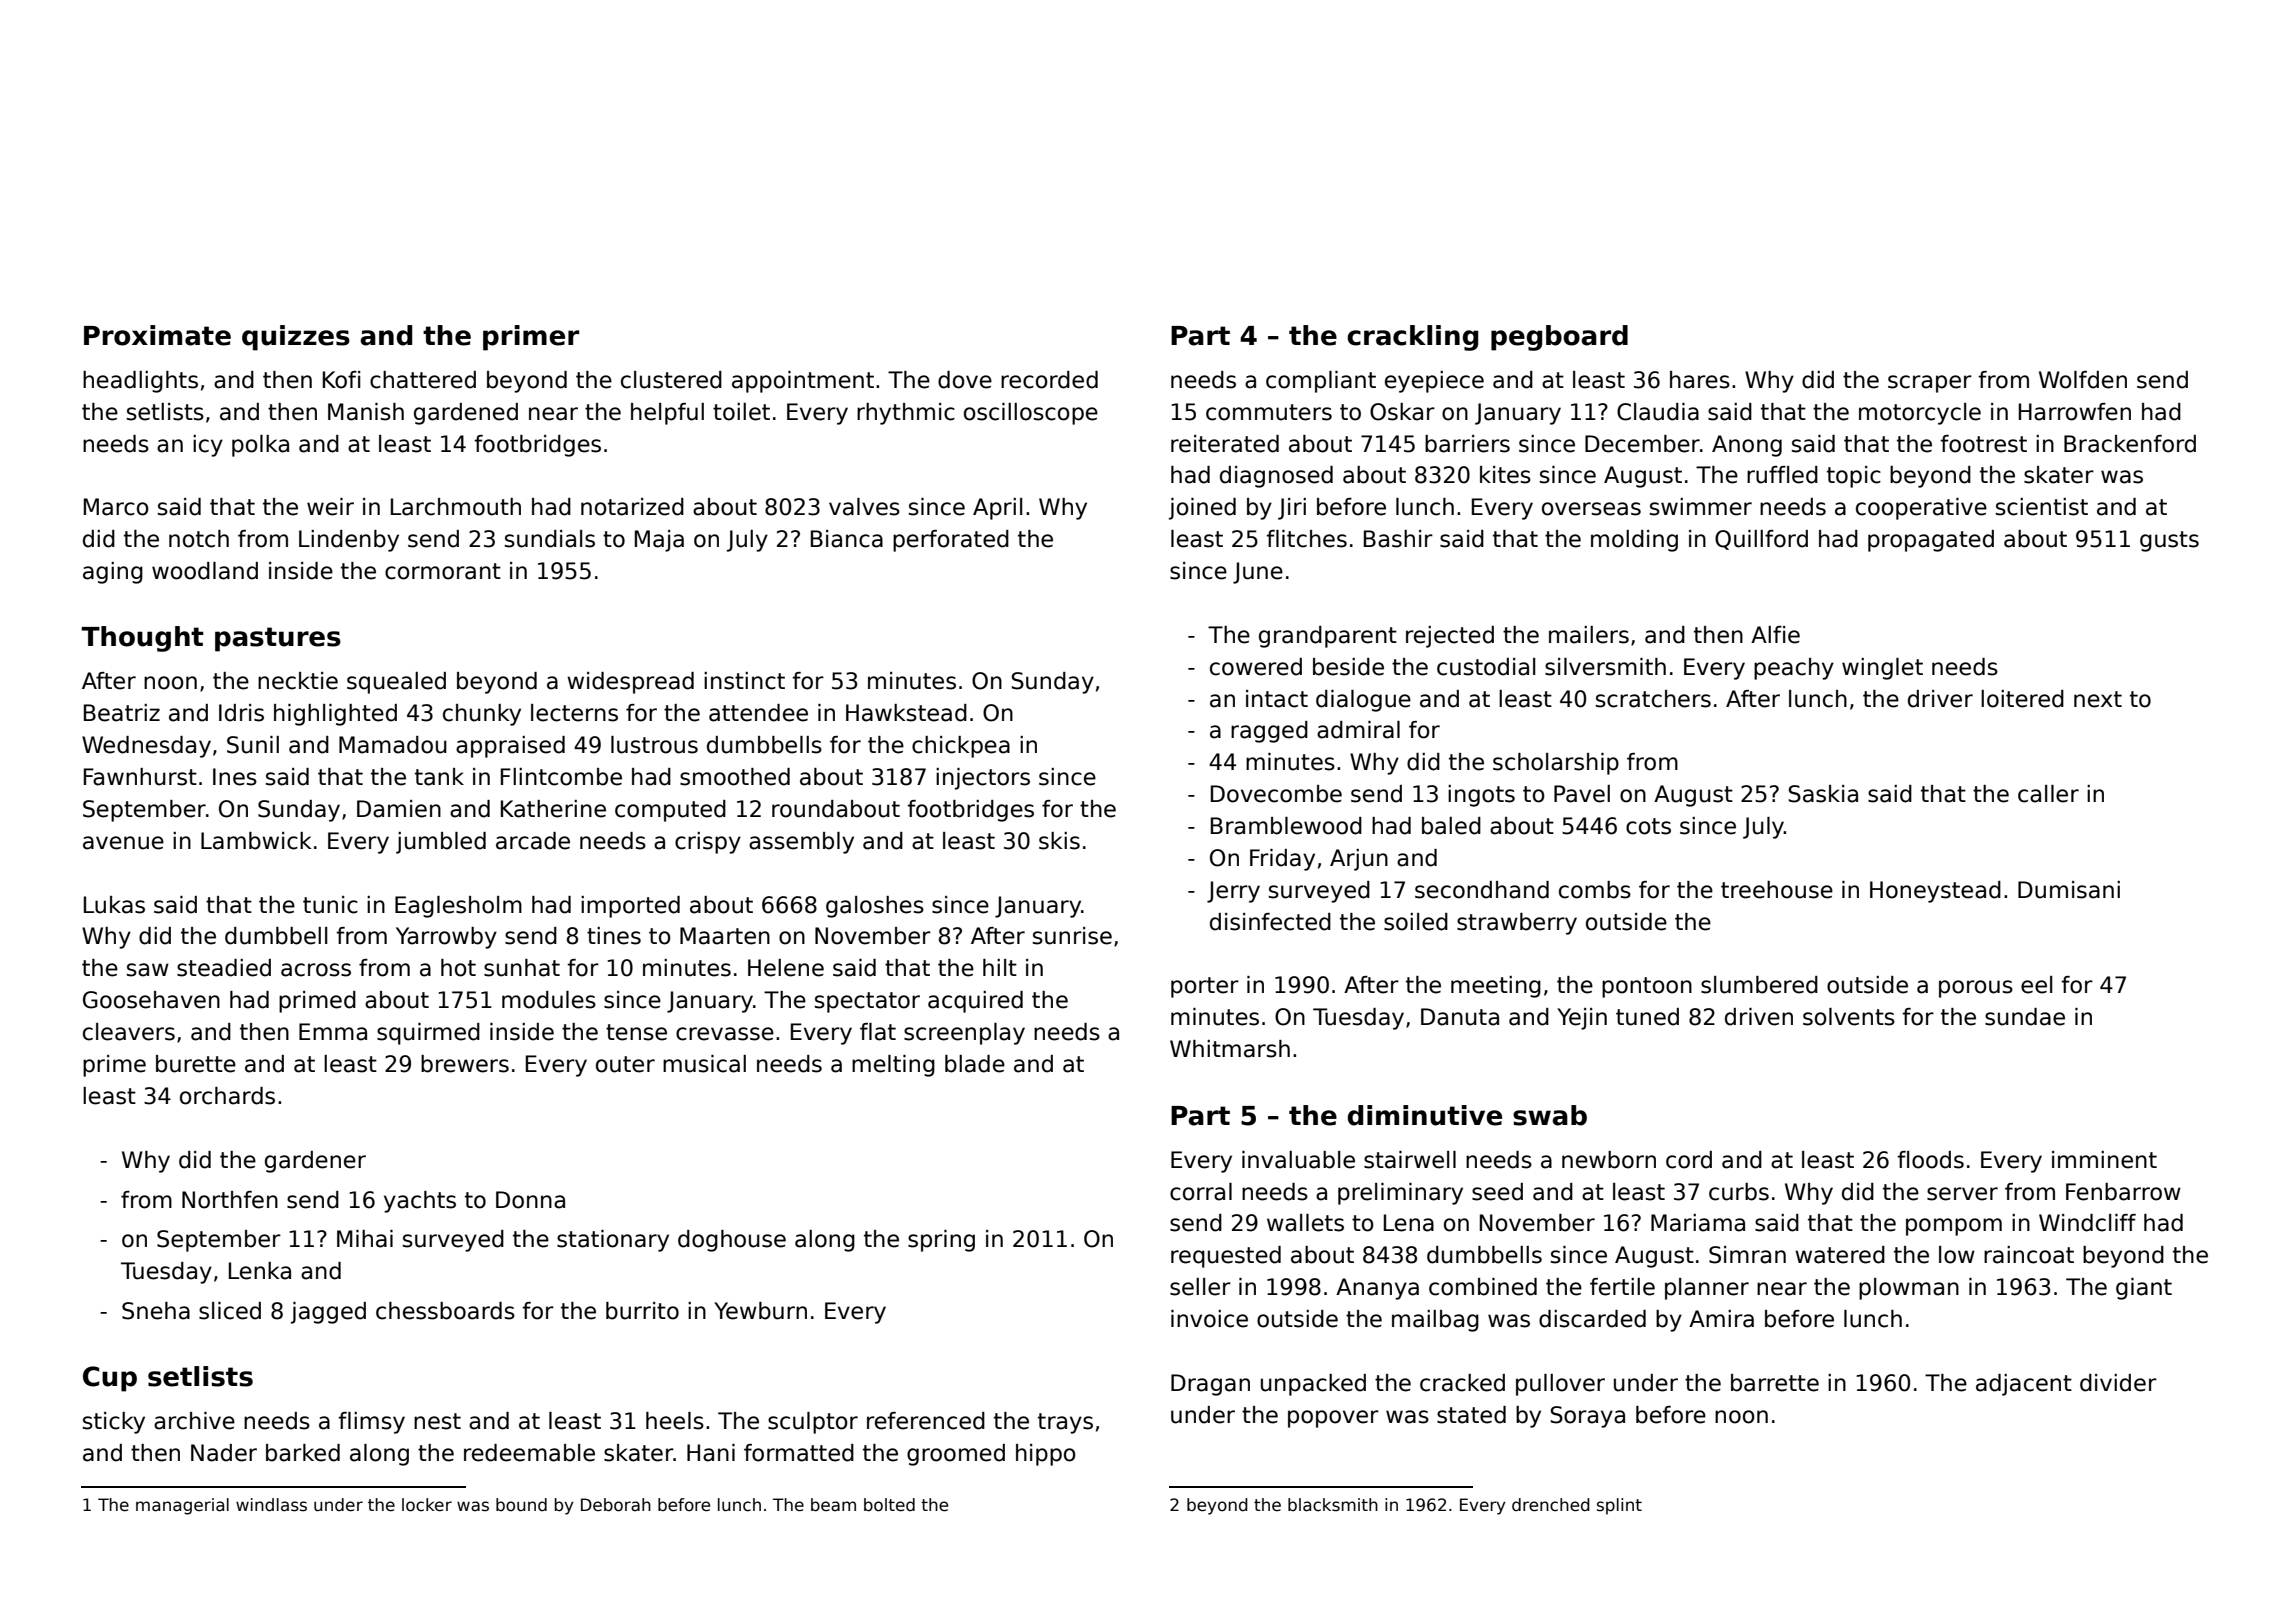 The image size is (2292, 1620). Describe the element at coordinates (2144, 1289) in the screenshot. I see `giant` at that location.
